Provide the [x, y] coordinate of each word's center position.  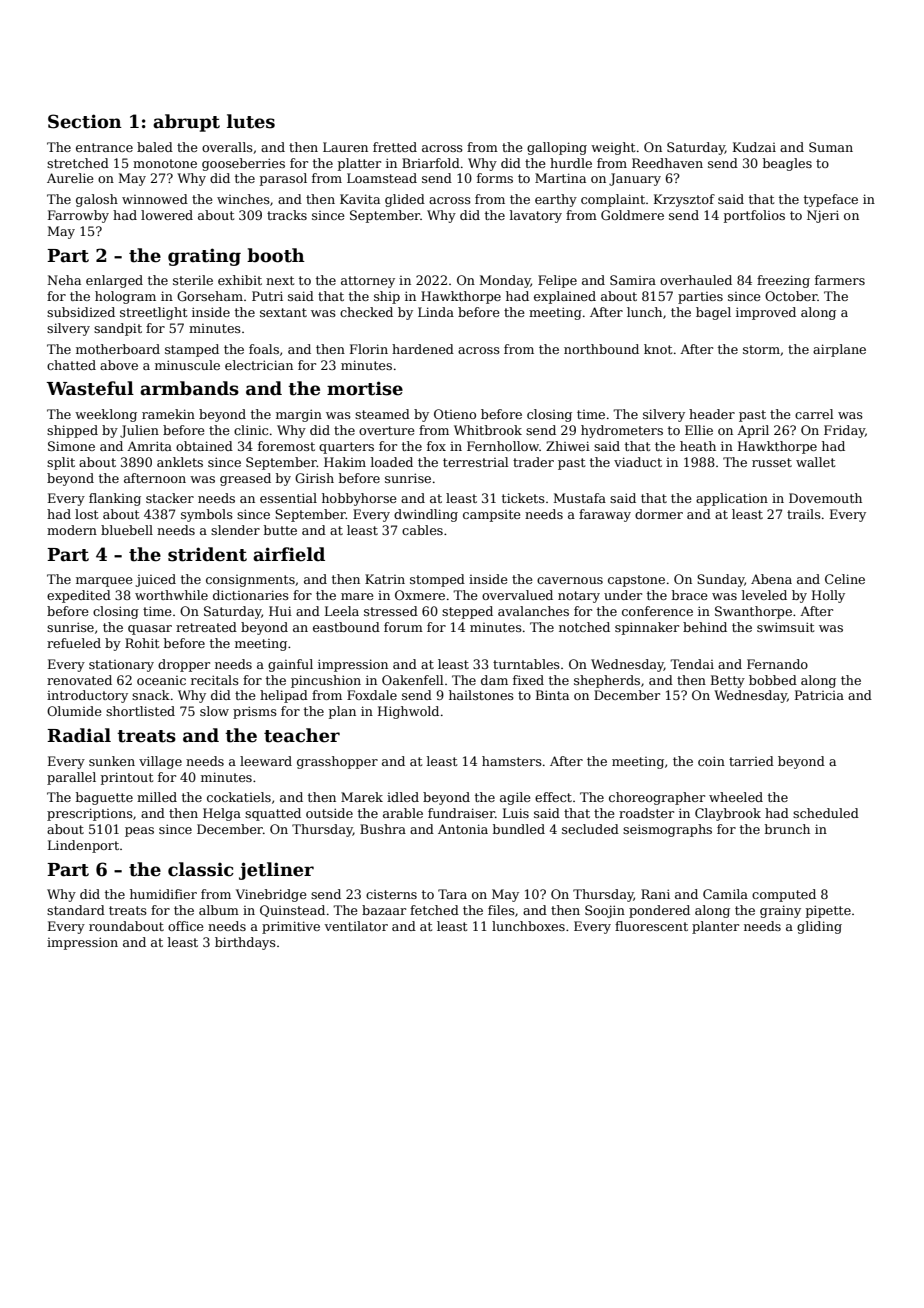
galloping [557, 148]
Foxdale [372, 695]
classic [201, 869]
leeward [266, 761]
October [791, 296]
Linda [436, 312]
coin [711, 761]
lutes [251, 121]
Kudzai [754, 147]
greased [245, 479]
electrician [259, 365]
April [753, 431]
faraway [605, 515]
